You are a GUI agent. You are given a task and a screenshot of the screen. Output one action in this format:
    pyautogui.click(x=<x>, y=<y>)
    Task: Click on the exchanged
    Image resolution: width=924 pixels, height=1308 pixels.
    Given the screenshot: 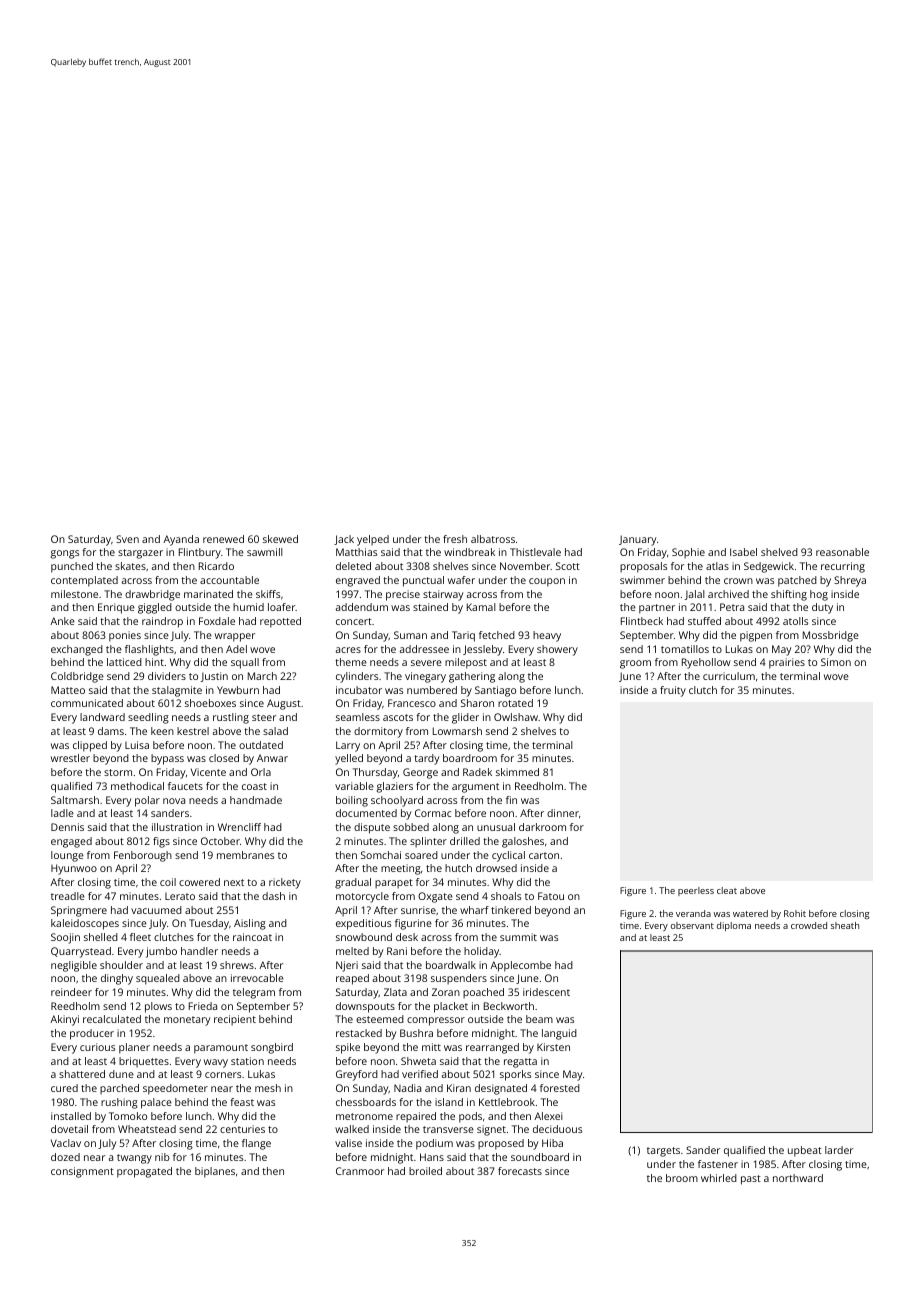 What is the action you would take?
    pyautogui.click(x=77, y=650)
